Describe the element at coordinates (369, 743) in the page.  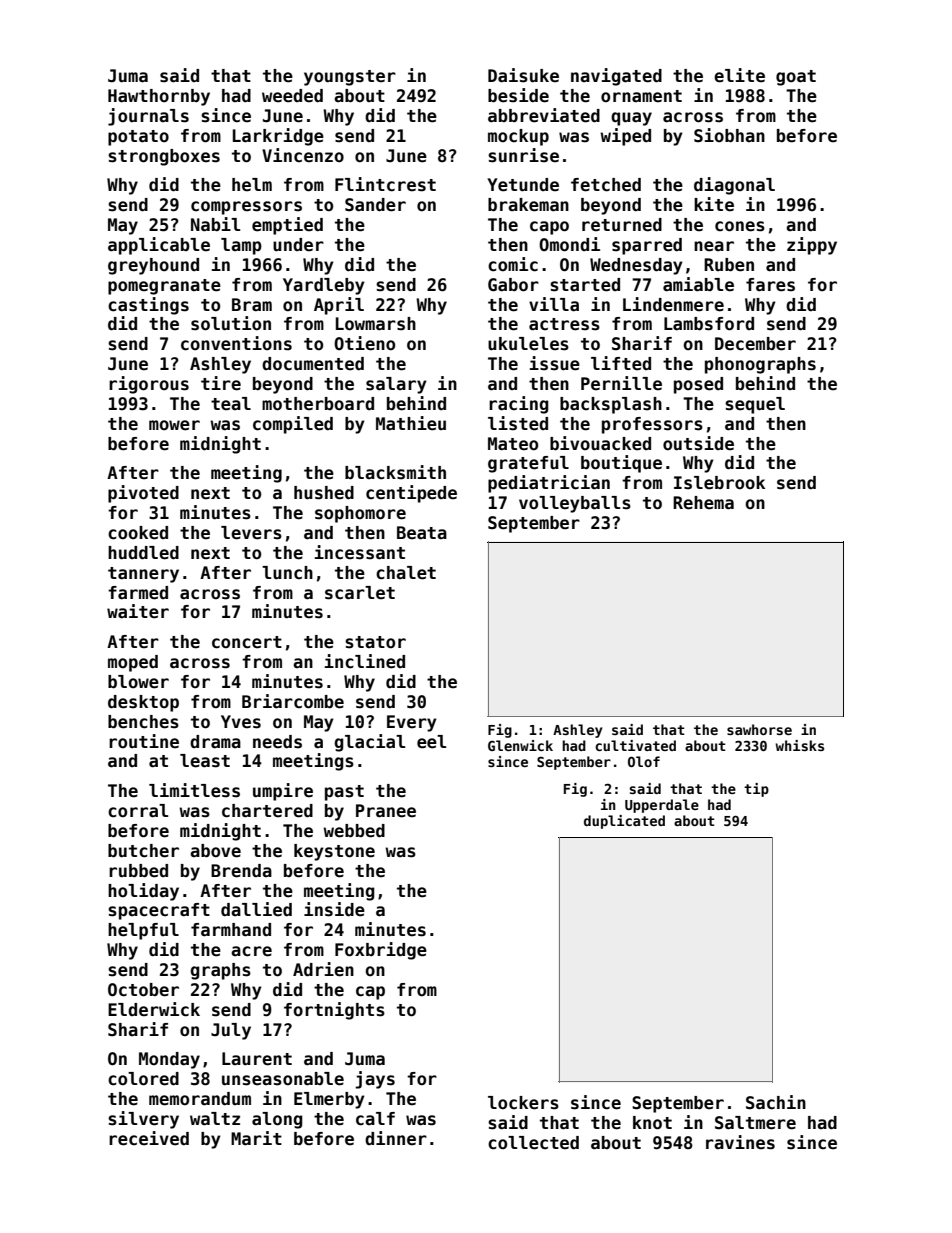
I see `glacial` at that location.
